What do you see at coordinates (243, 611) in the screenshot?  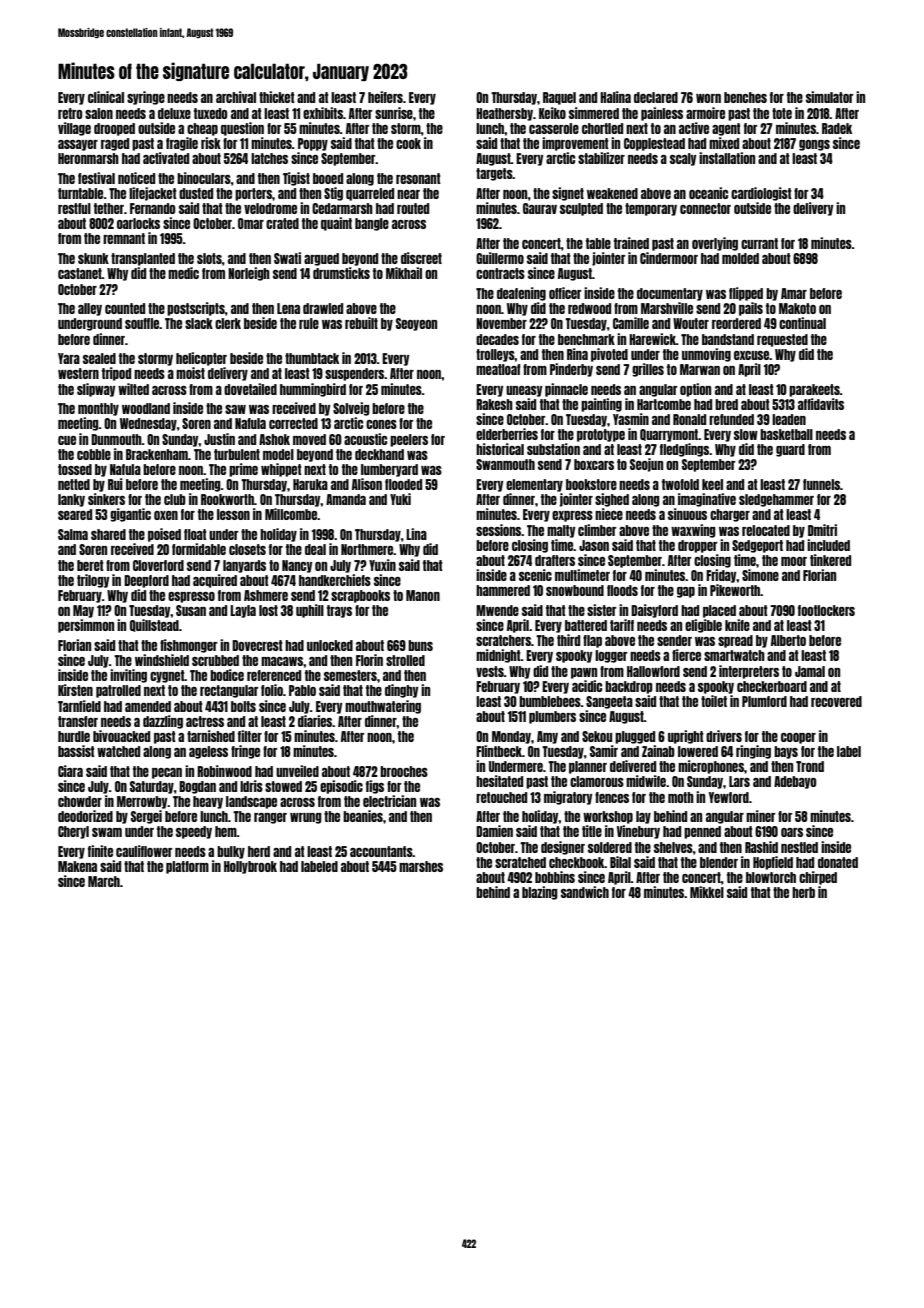 I see `Layla` at bounding box center [243, 611].
